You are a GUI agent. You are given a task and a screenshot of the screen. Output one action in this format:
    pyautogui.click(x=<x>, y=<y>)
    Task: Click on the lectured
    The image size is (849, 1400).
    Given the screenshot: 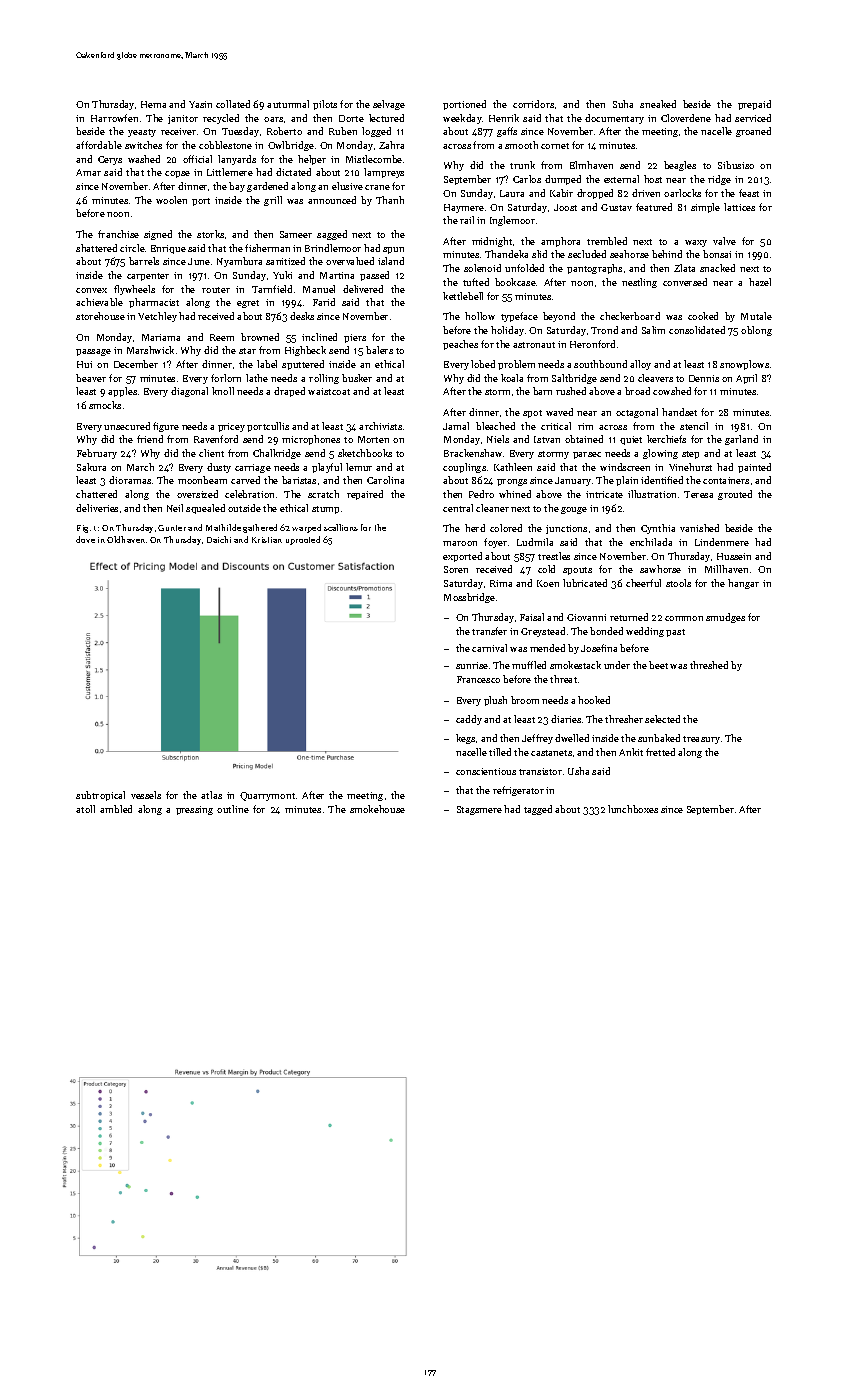 What is the action you would take?
    pyautogui.click(x=386, y=118)
